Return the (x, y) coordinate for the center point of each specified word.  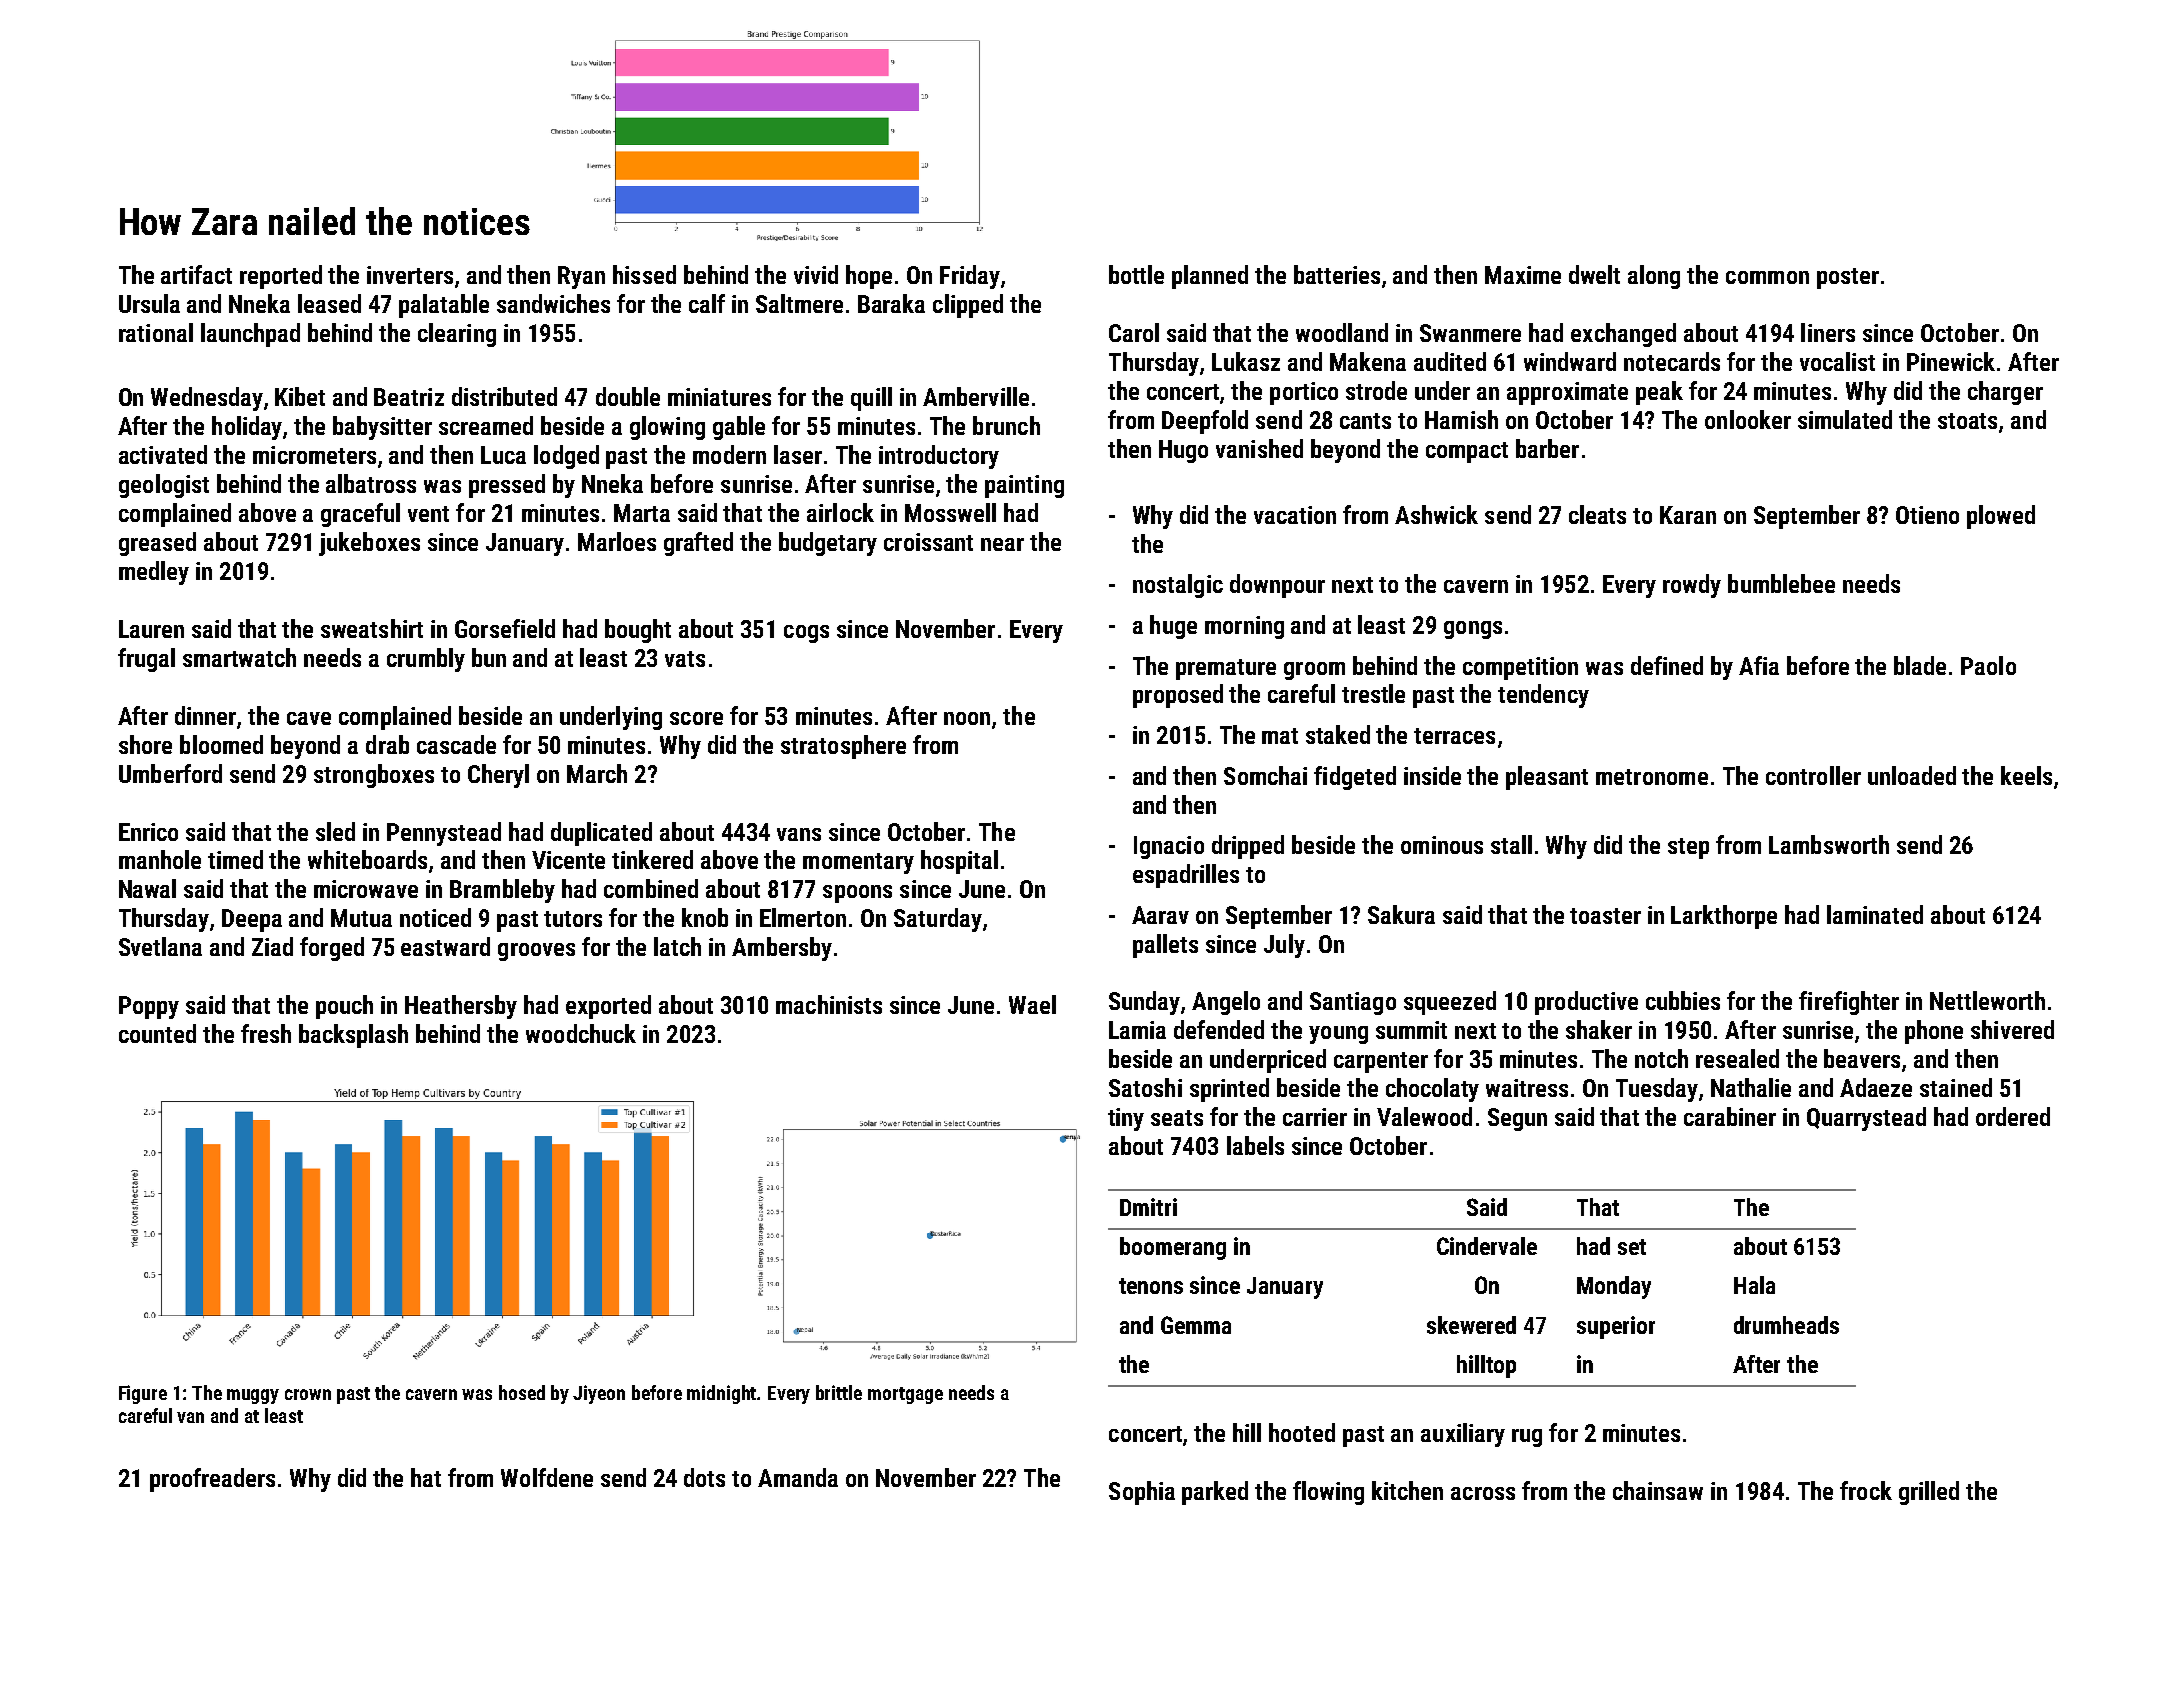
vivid (816, 274)
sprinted (1229, 1090)
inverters (410, 275)
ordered (2013, 1116)
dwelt (1594, 274)
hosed (522, 1392)
